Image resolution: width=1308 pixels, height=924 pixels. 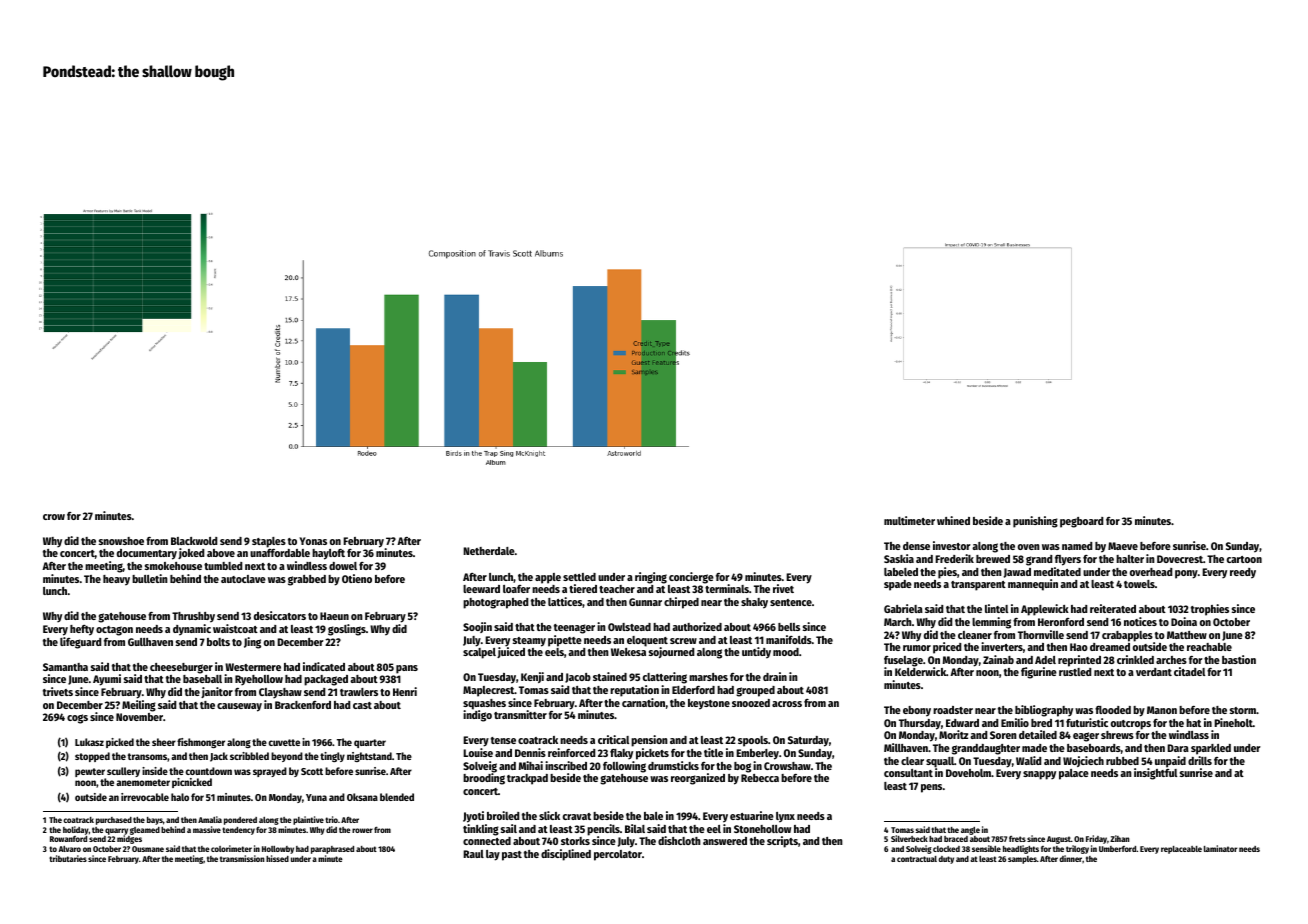 What do you see at coordinates (147, 554) in the page?
I see `documentary` at bounding box center [147, 554].
